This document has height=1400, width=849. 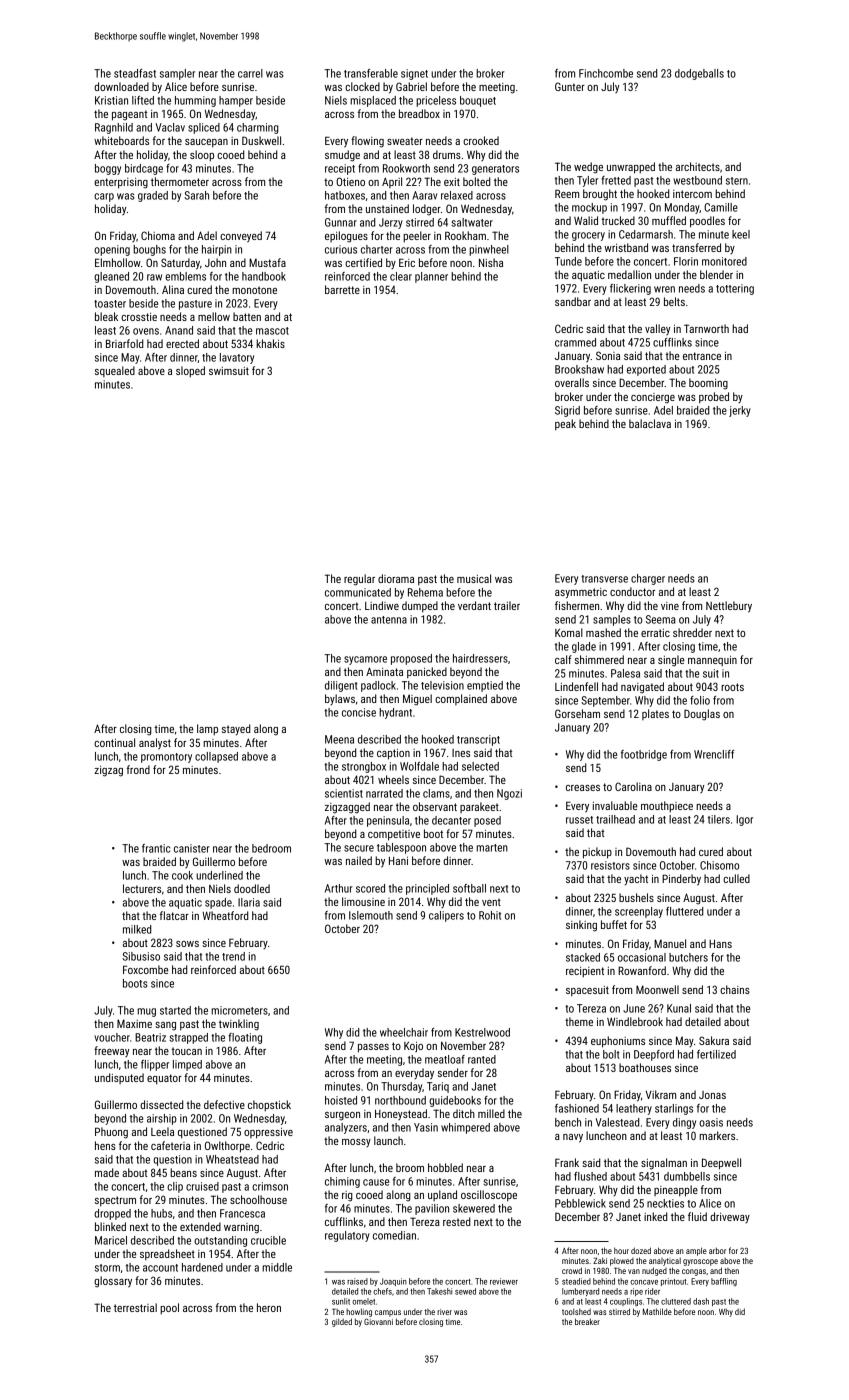 I want to click on Finchcombe, so click(x=606, y=73).
